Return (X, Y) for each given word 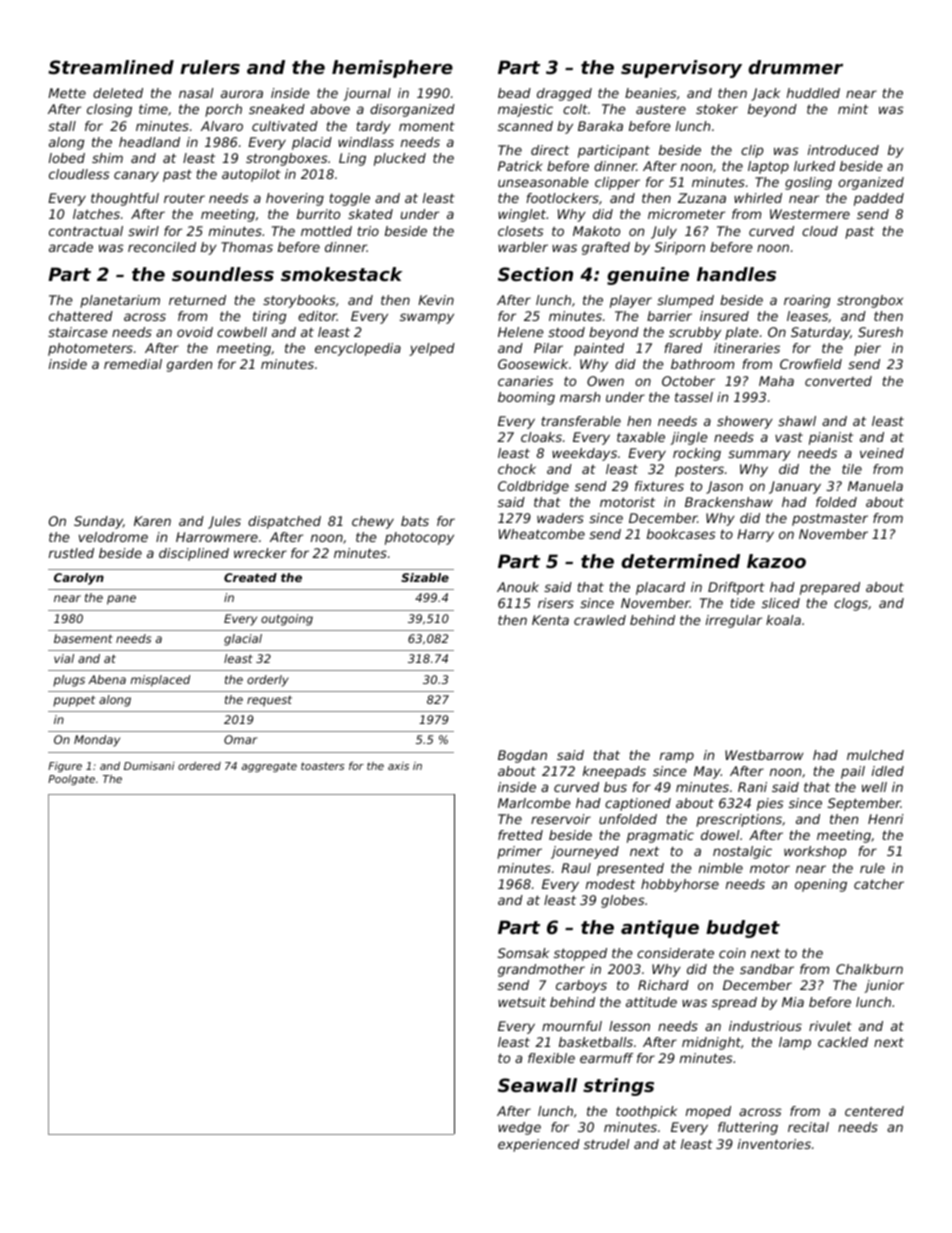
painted (599, 349)
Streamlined (111, 67)
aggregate (269, 767)
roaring (807, 301)
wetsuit (522, 1002)
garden (189, 365)
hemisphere (392, 69)
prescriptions (739, 820)
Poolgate (71, 780)
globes (623, 901)
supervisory (681, 69)
